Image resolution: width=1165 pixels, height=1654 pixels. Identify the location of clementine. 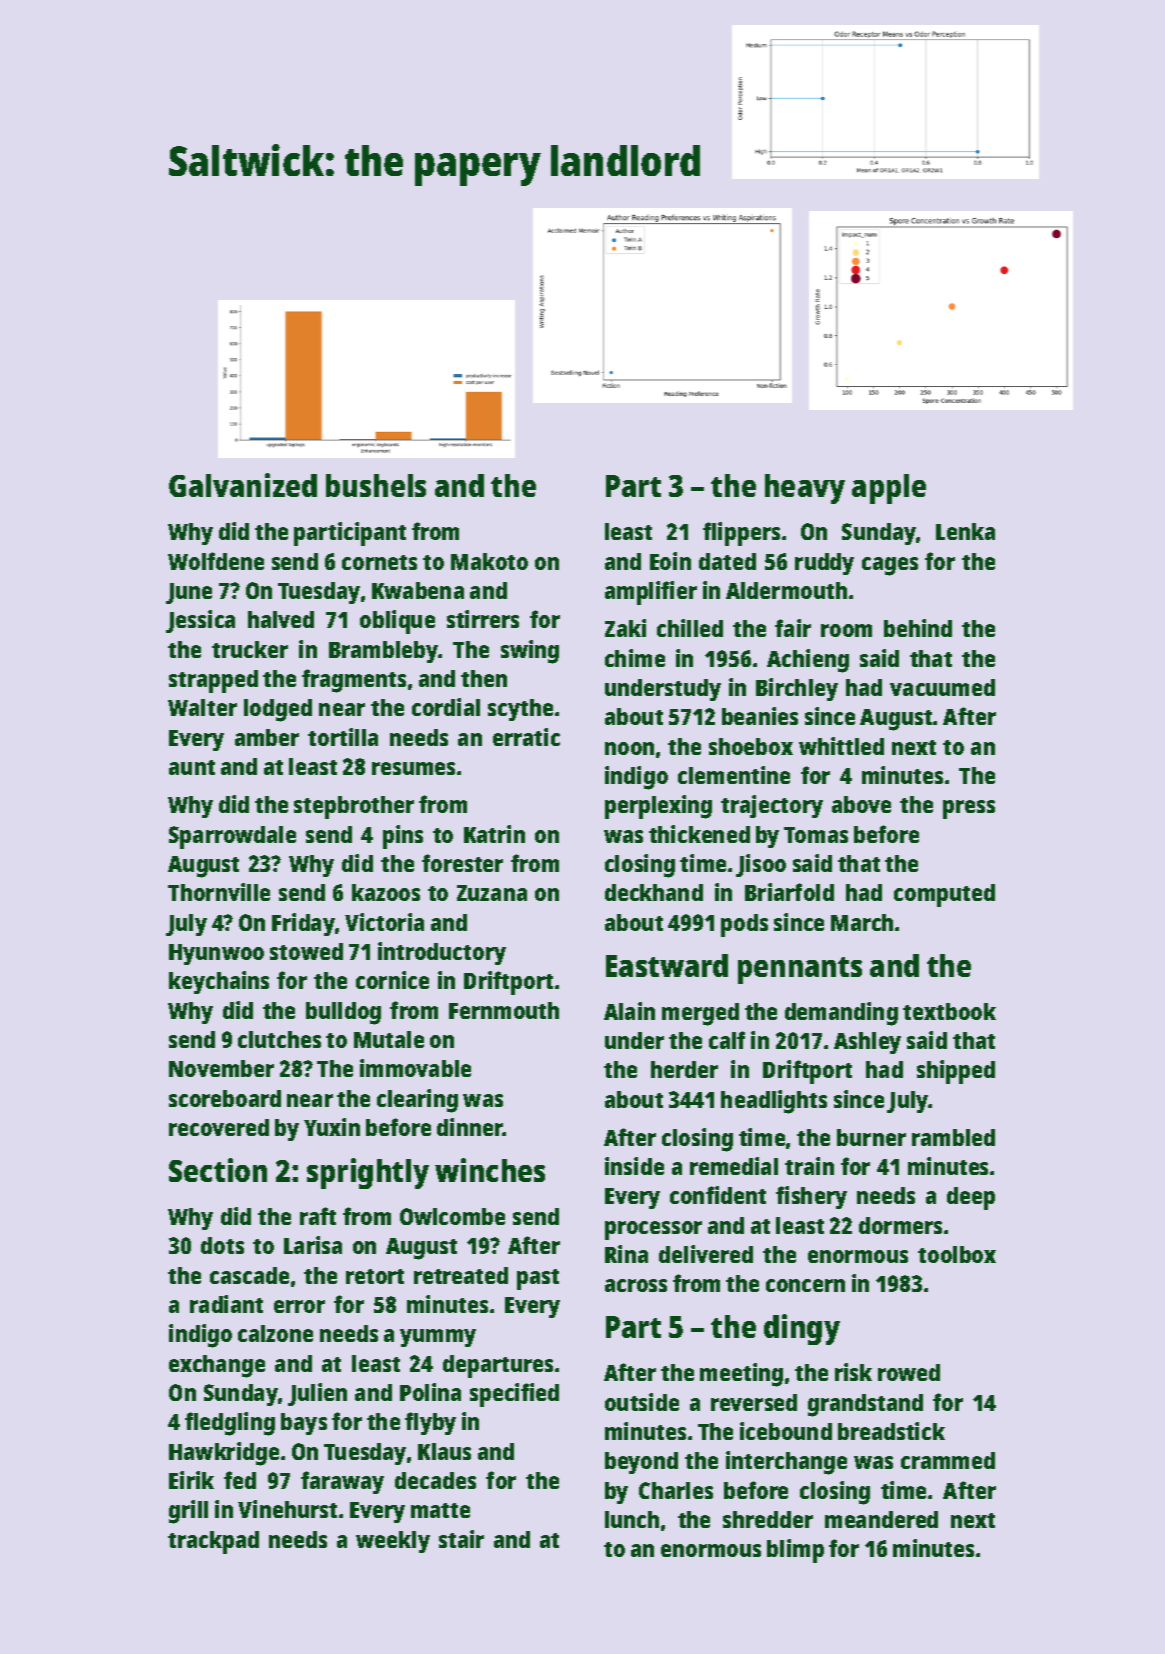
(734, 775).
